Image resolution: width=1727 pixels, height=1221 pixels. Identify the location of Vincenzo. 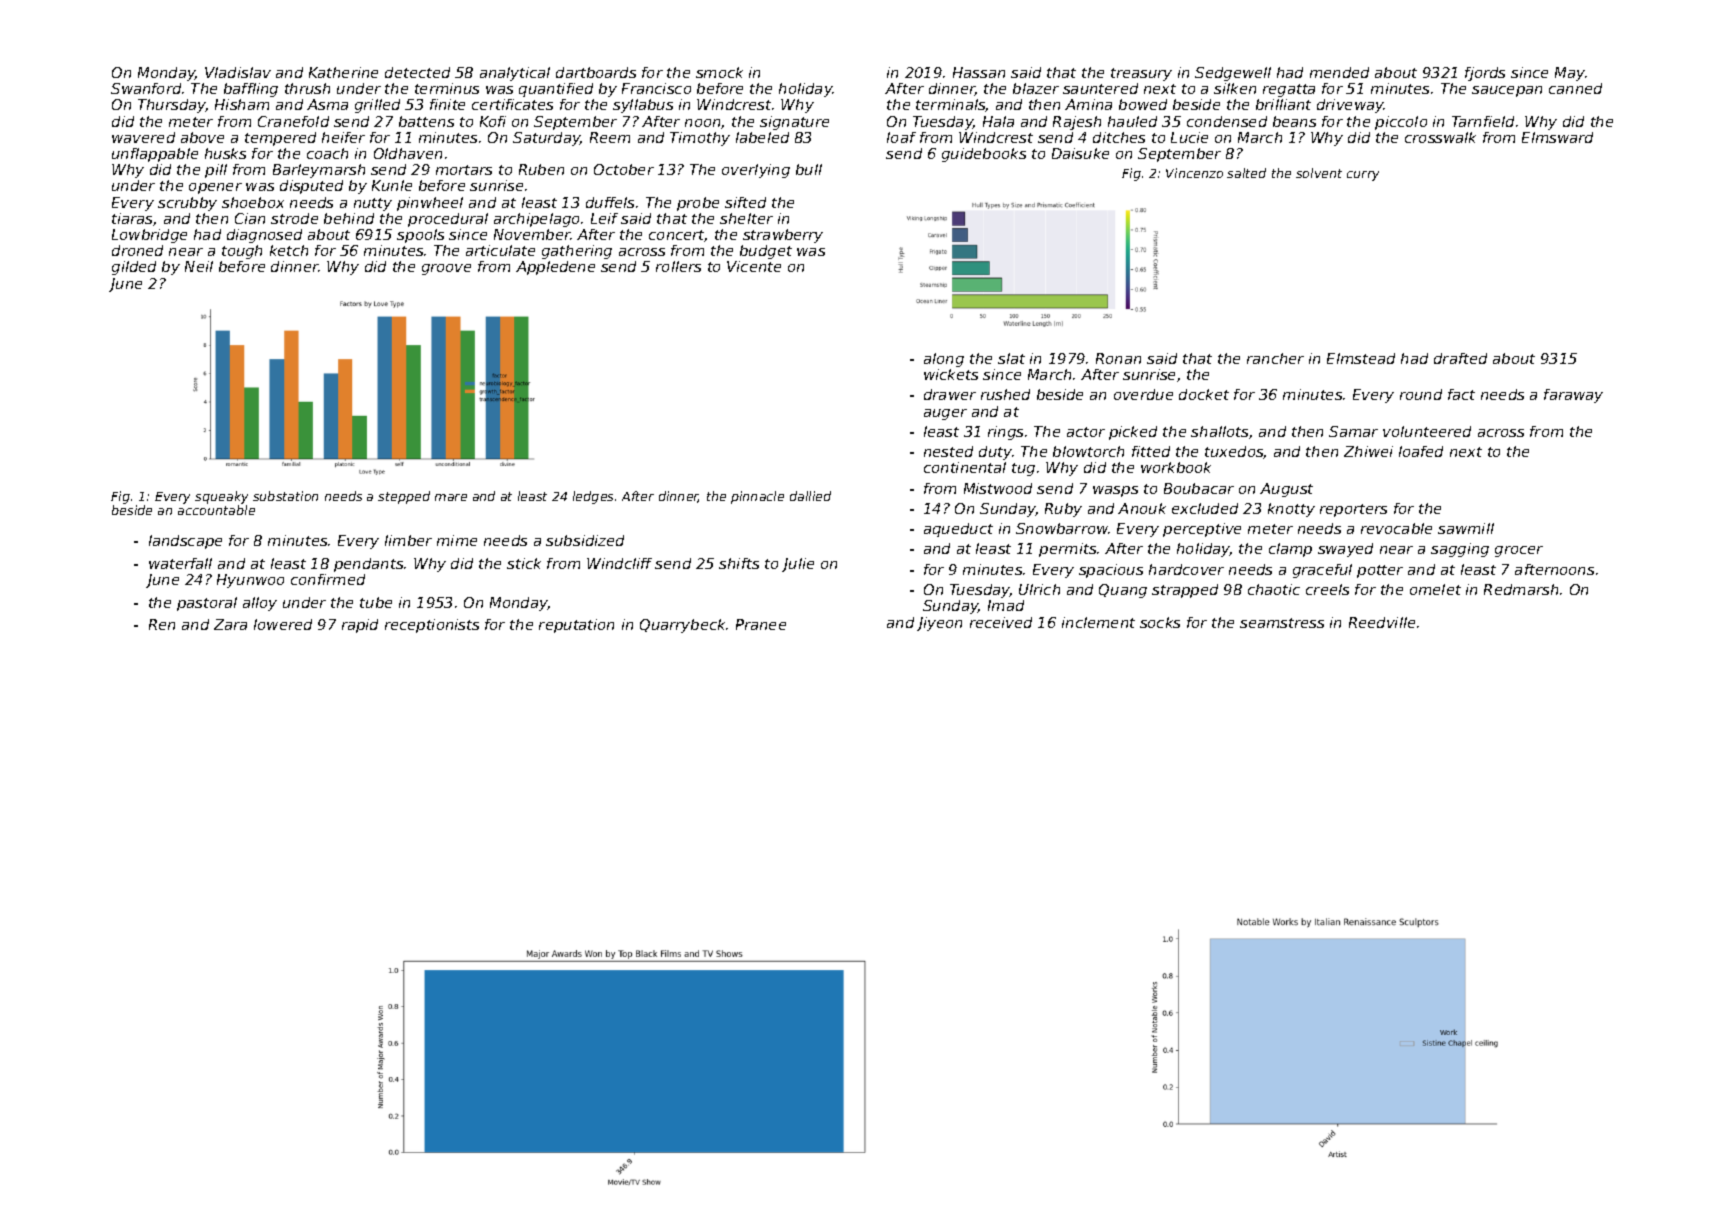
(1194, 173).
